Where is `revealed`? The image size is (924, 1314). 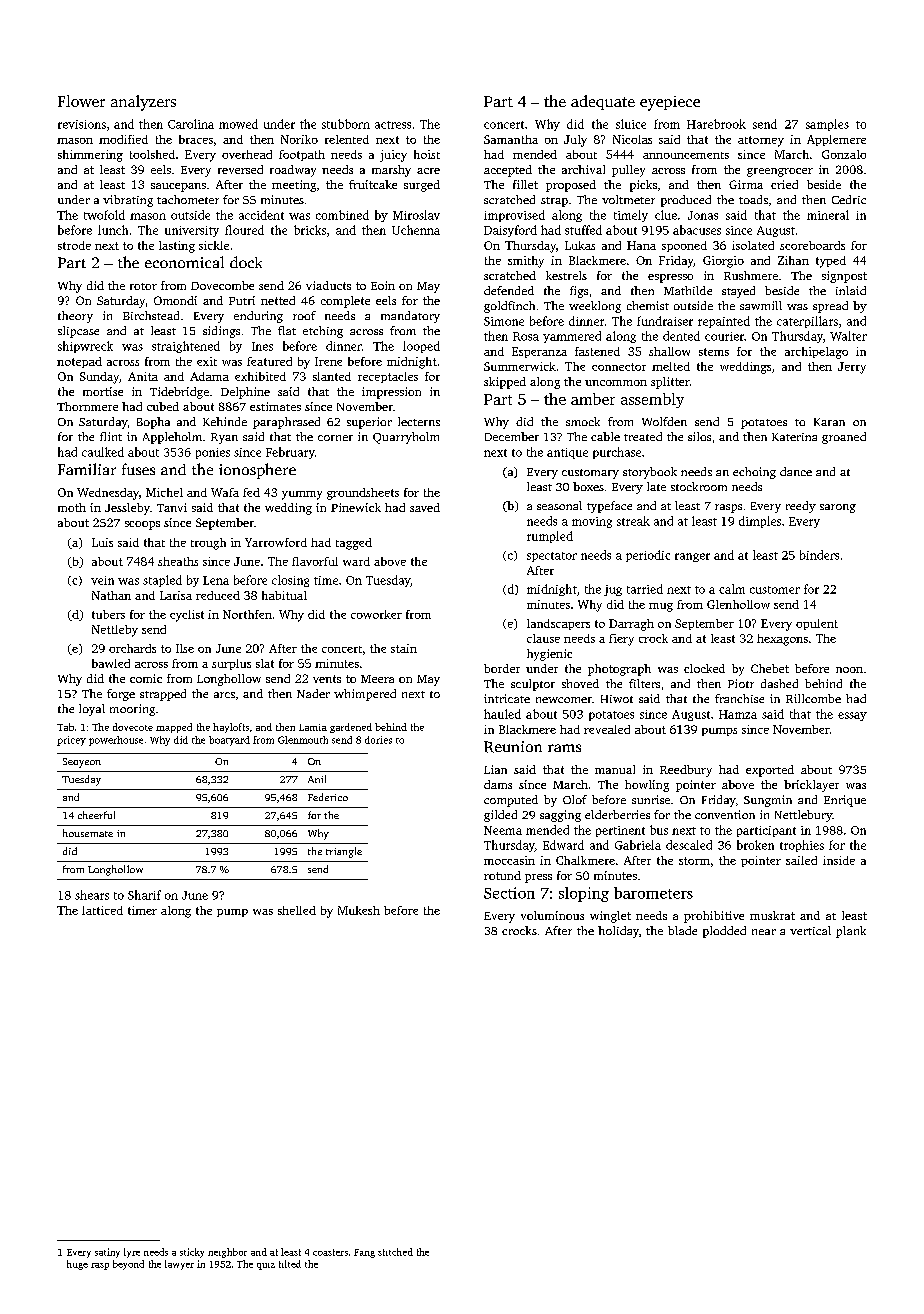
revealed is located at coordinates (607, 729).
